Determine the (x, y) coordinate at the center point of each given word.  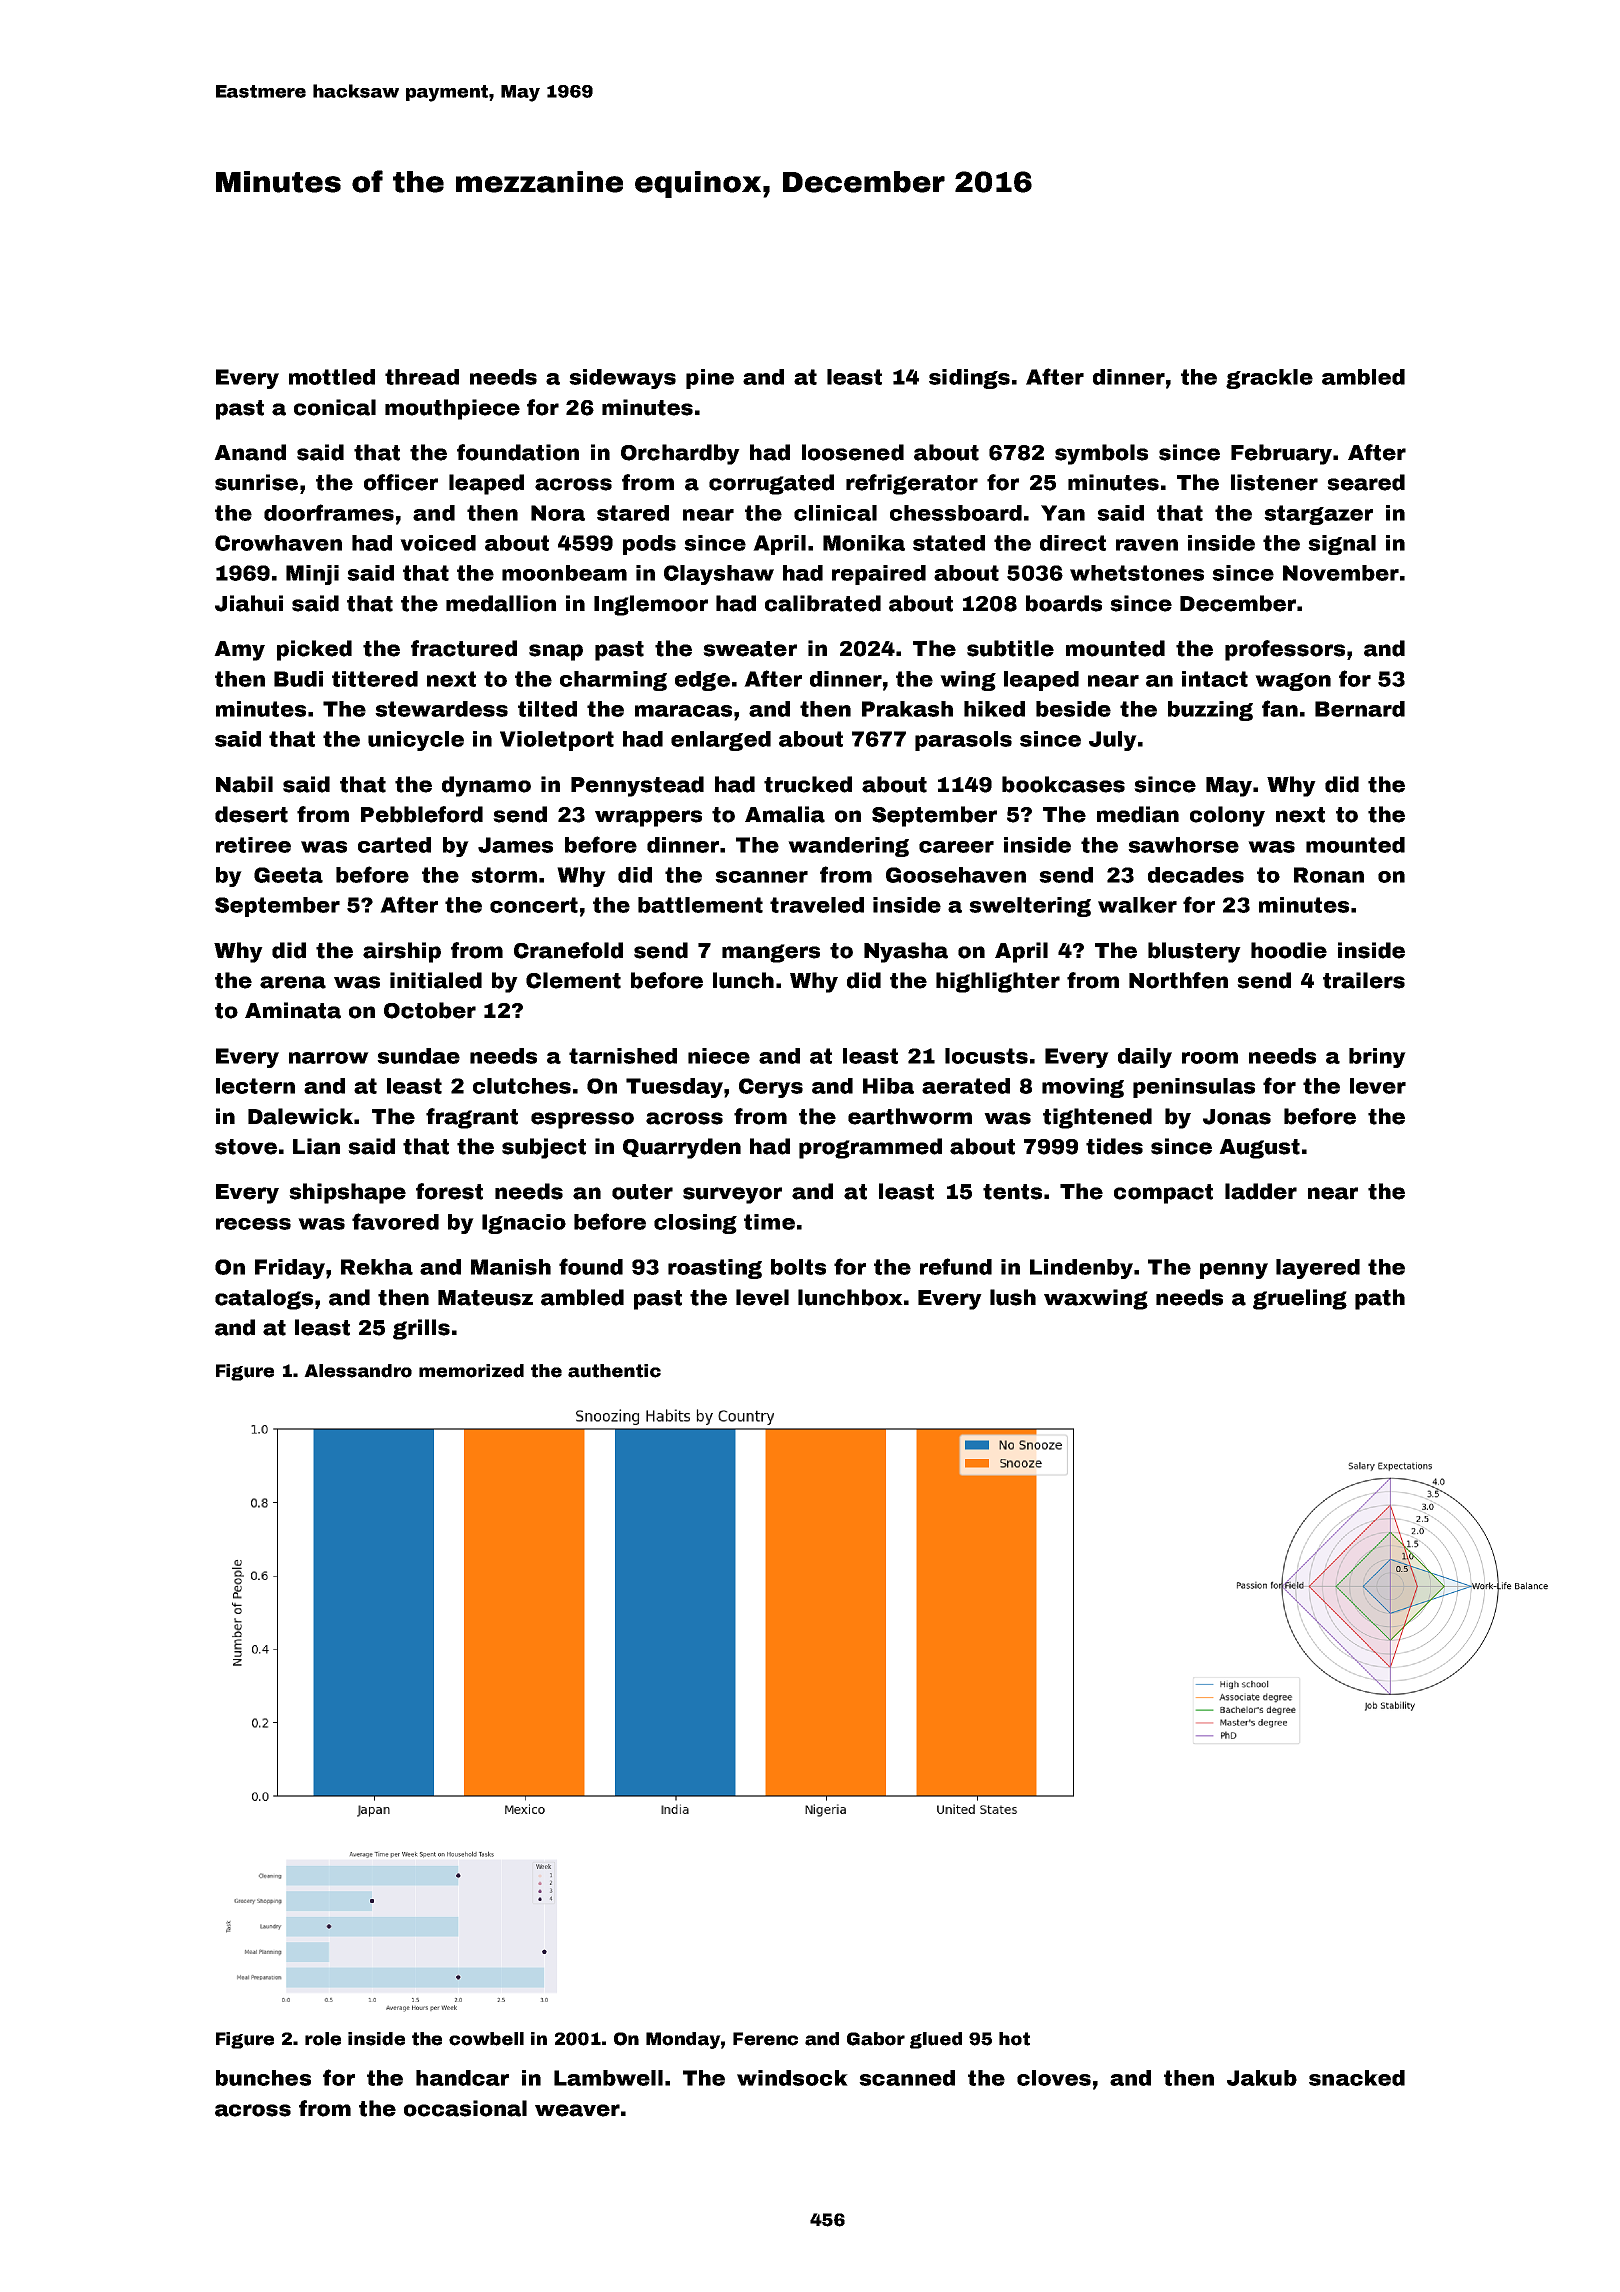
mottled (332, 377)
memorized (471, 1371)
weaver (577, 2110)
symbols (1101, 454)
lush (1013, 1297)
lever (1378, 1086)
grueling (1300, 1299)
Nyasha (906, 952)
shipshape (347, 1193)
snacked (1357, 2078)
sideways (622, 379)
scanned (907, 2078)
